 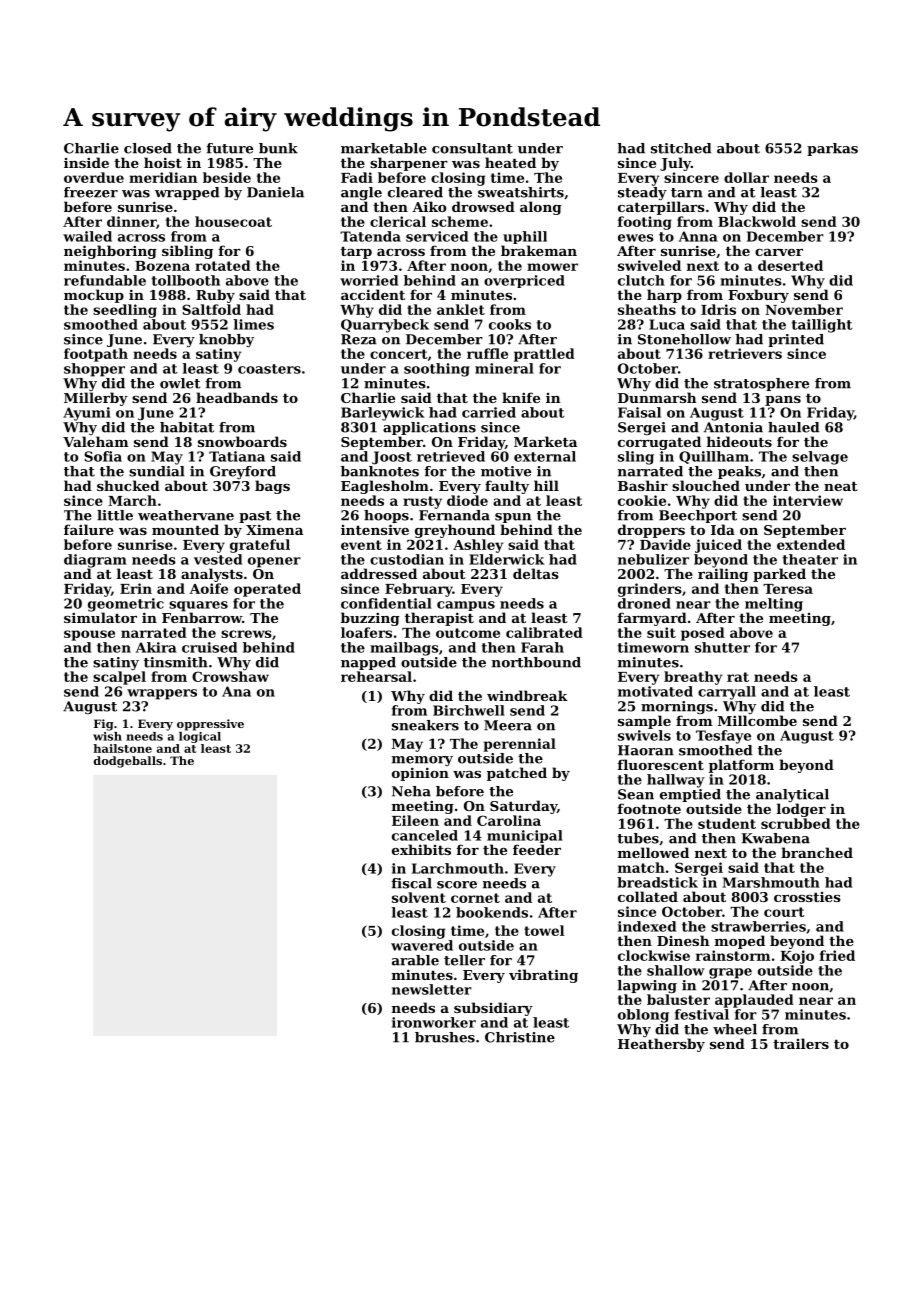 What do you see at coordinates (432, 989) in the screenshot?
I see `newsletter` at bounding box center [432, 989].
